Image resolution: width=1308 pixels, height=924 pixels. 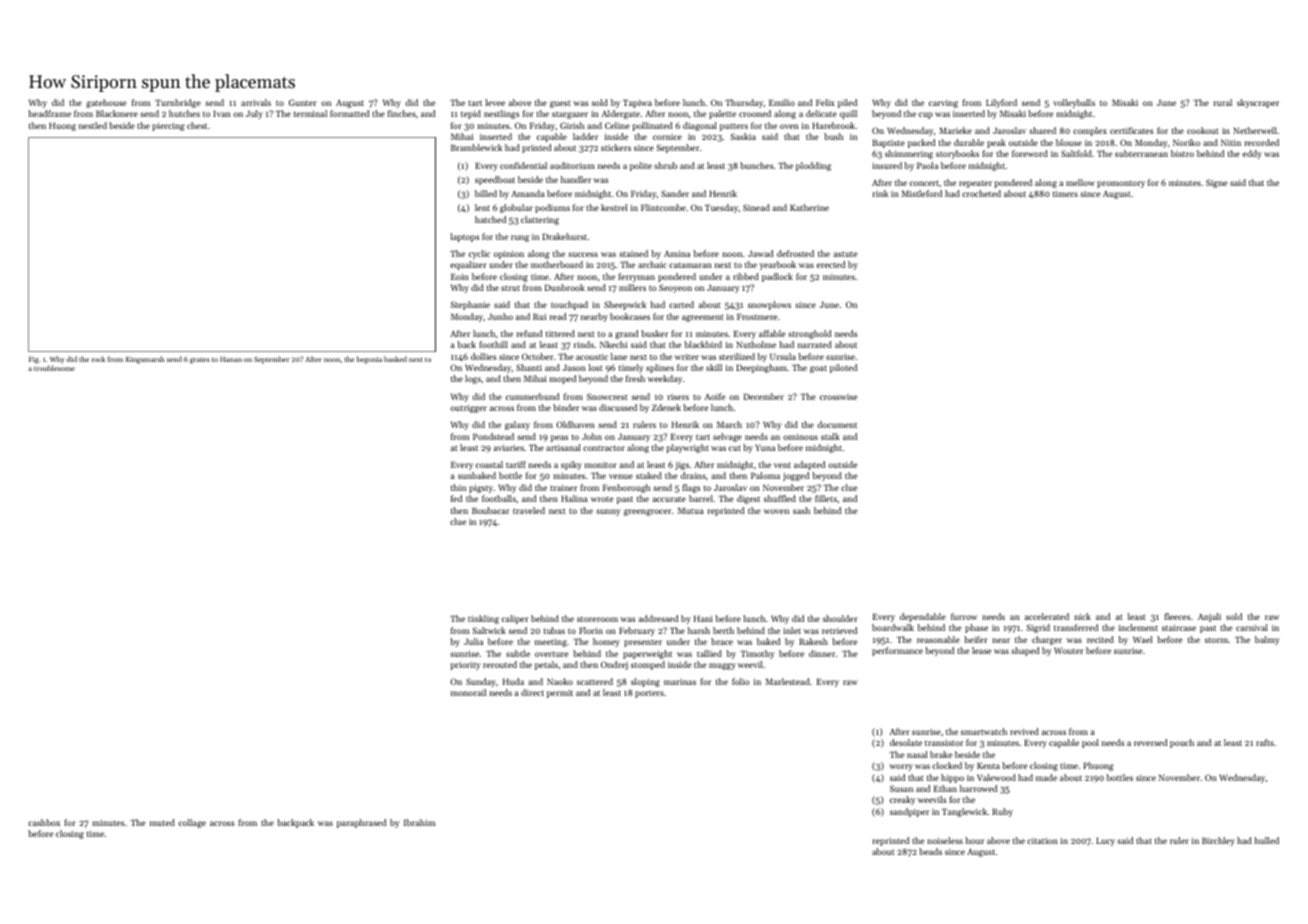 What do you see at coordinates (1131, 130) in the screenshot?
I see `certificates` at bounding box center [1131, 130].
